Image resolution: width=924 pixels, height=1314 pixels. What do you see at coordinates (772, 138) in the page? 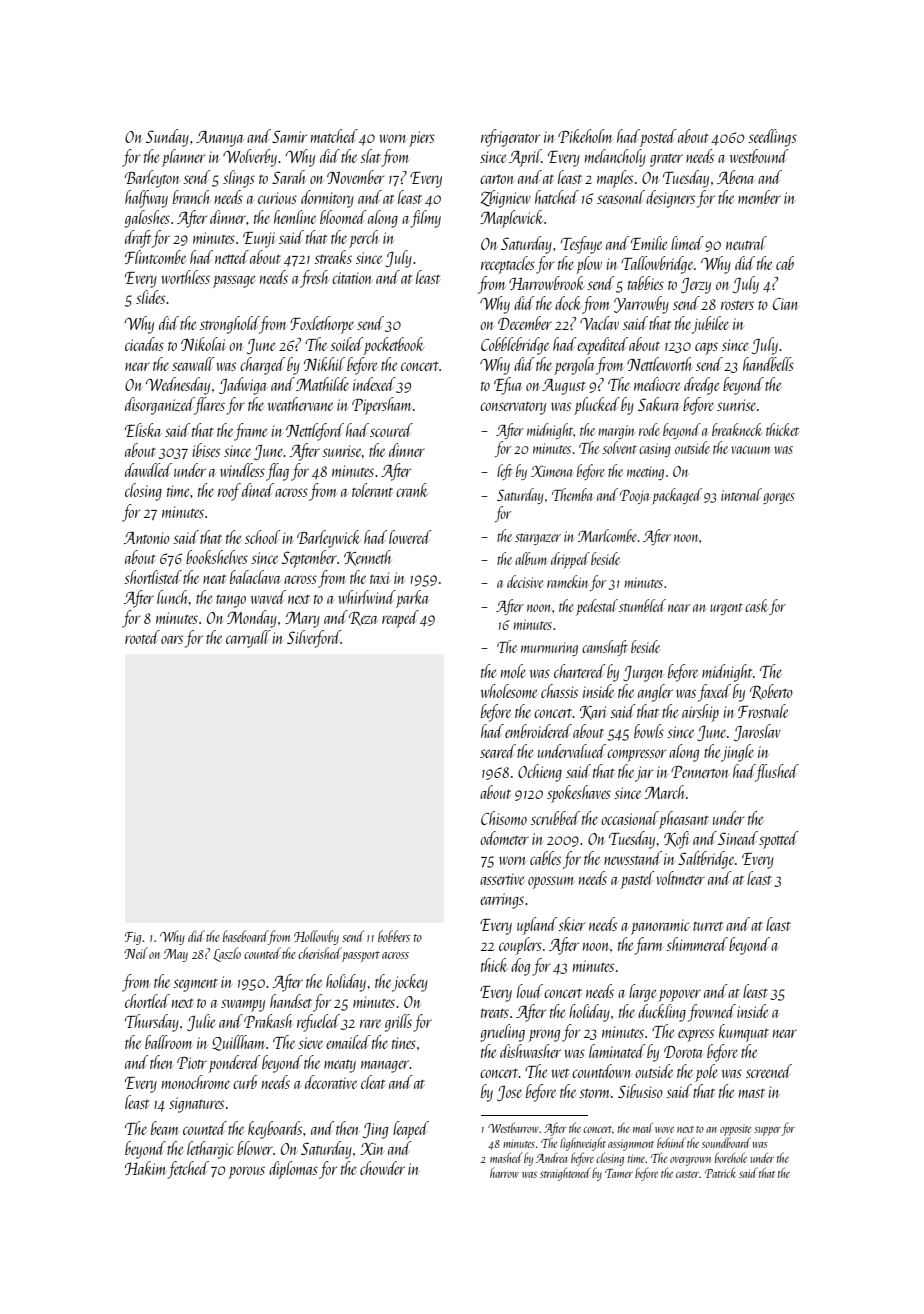
I see `seedlings` at bounding box center [772, 138].
